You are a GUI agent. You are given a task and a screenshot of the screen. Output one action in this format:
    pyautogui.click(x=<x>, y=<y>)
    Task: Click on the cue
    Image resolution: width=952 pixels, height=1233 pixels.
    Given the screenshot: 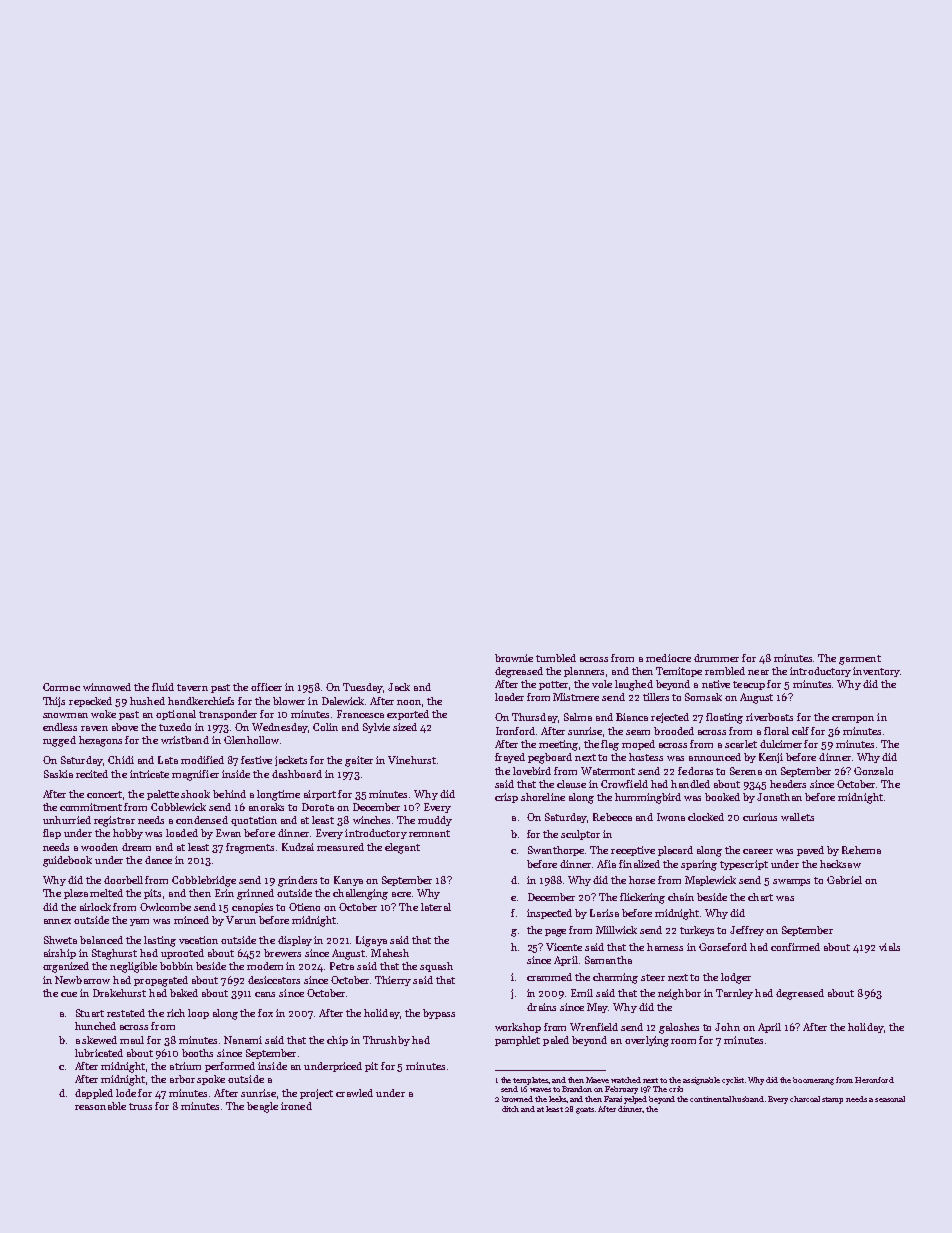 What is the action you would take?
    pyautogui.click(x=69, y=994)
